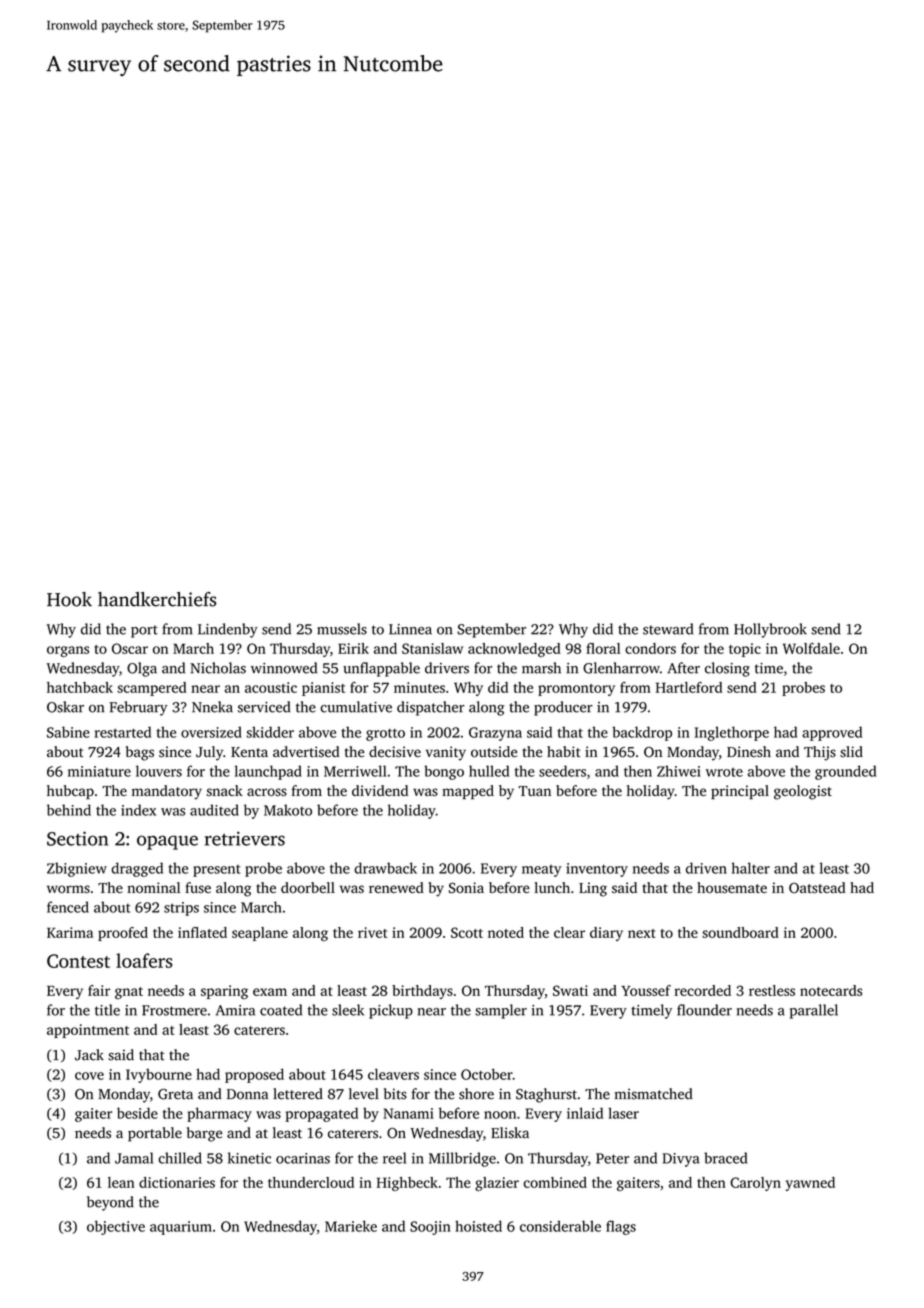 The image size is (924, 1308). I want to click on mismatched, so click(654, 1094).
